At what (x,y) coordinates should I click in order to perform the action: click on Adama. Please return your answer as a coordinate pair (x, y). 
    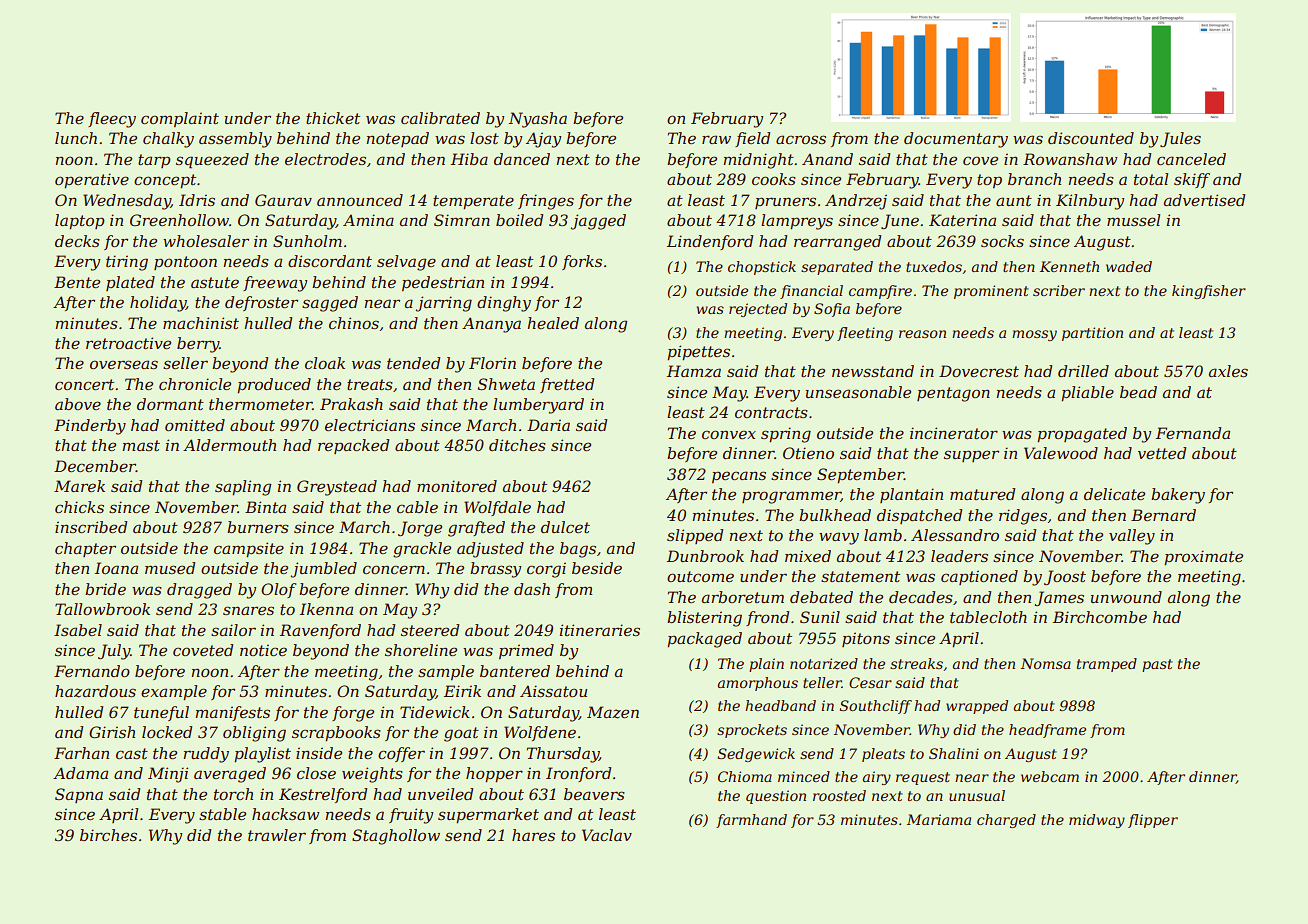
    Looking at the image, I should click on (80, 773).
